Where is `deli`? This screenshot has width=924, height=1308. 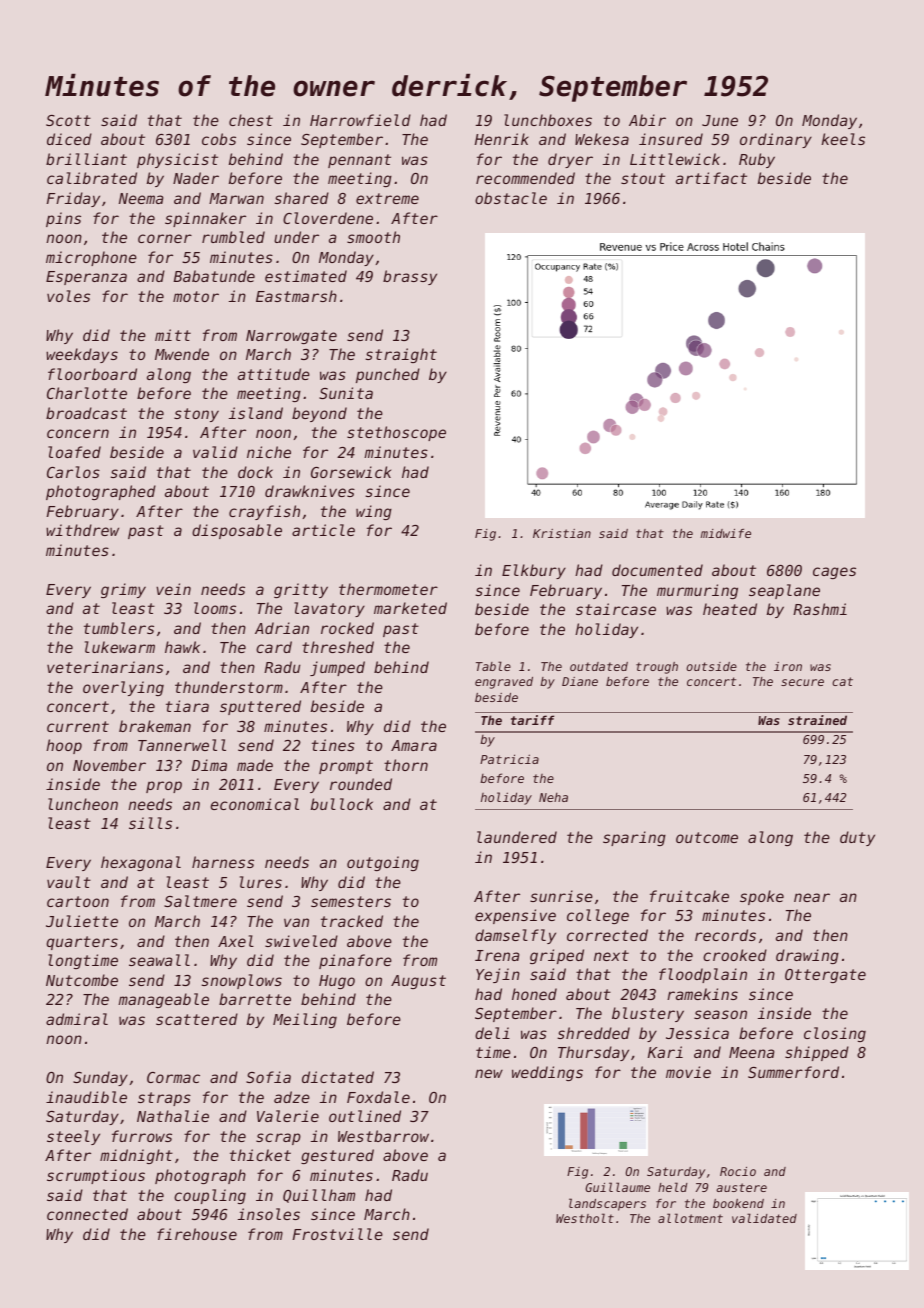 deli is located at coordinates (492, 1033).
